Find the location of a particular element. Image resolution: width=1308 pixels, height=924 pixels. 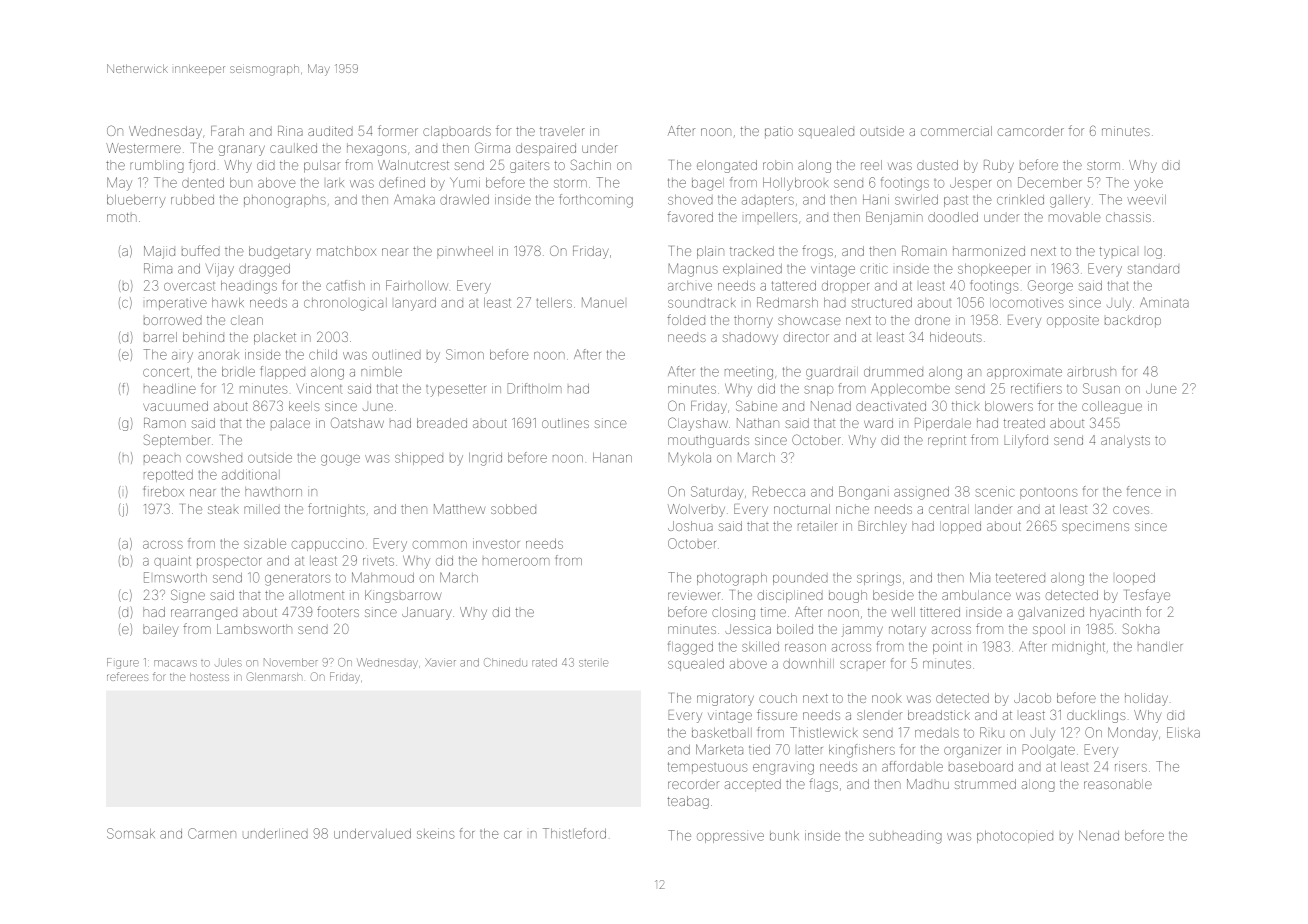

adapters is located at coordinates (768, 201).
